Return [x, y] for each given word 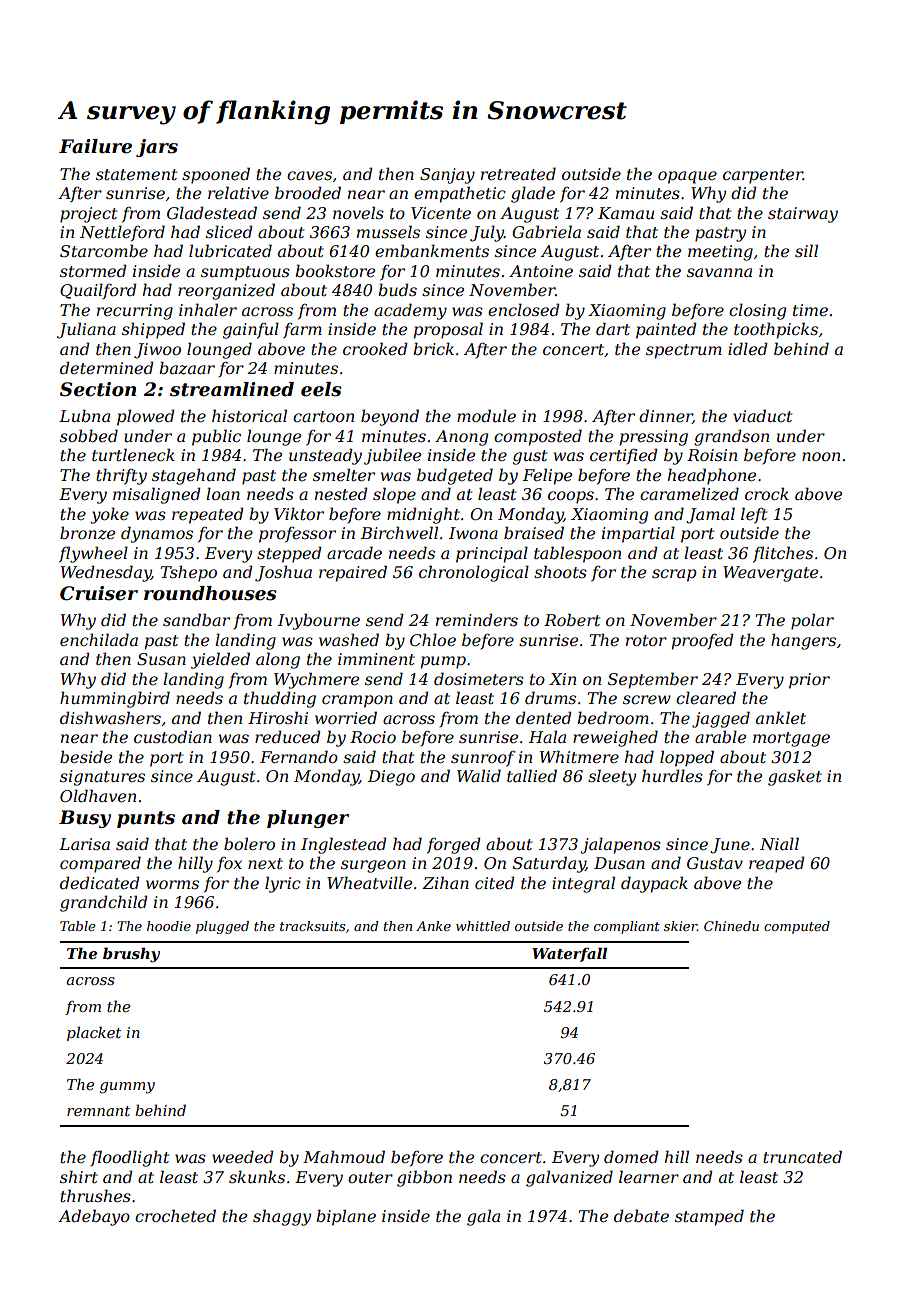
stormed [93, 270]
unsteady [325, 456]
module [486, 415]
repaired [353, 573]
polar [812, 621]
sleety [612, 777]
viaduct [762, 415]
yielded [220, 660]
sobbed [89, 435]
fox [229, 865]
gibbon [424, 1178]
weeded [243, 1156]
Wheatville [369, 882]
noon [821, 456]
